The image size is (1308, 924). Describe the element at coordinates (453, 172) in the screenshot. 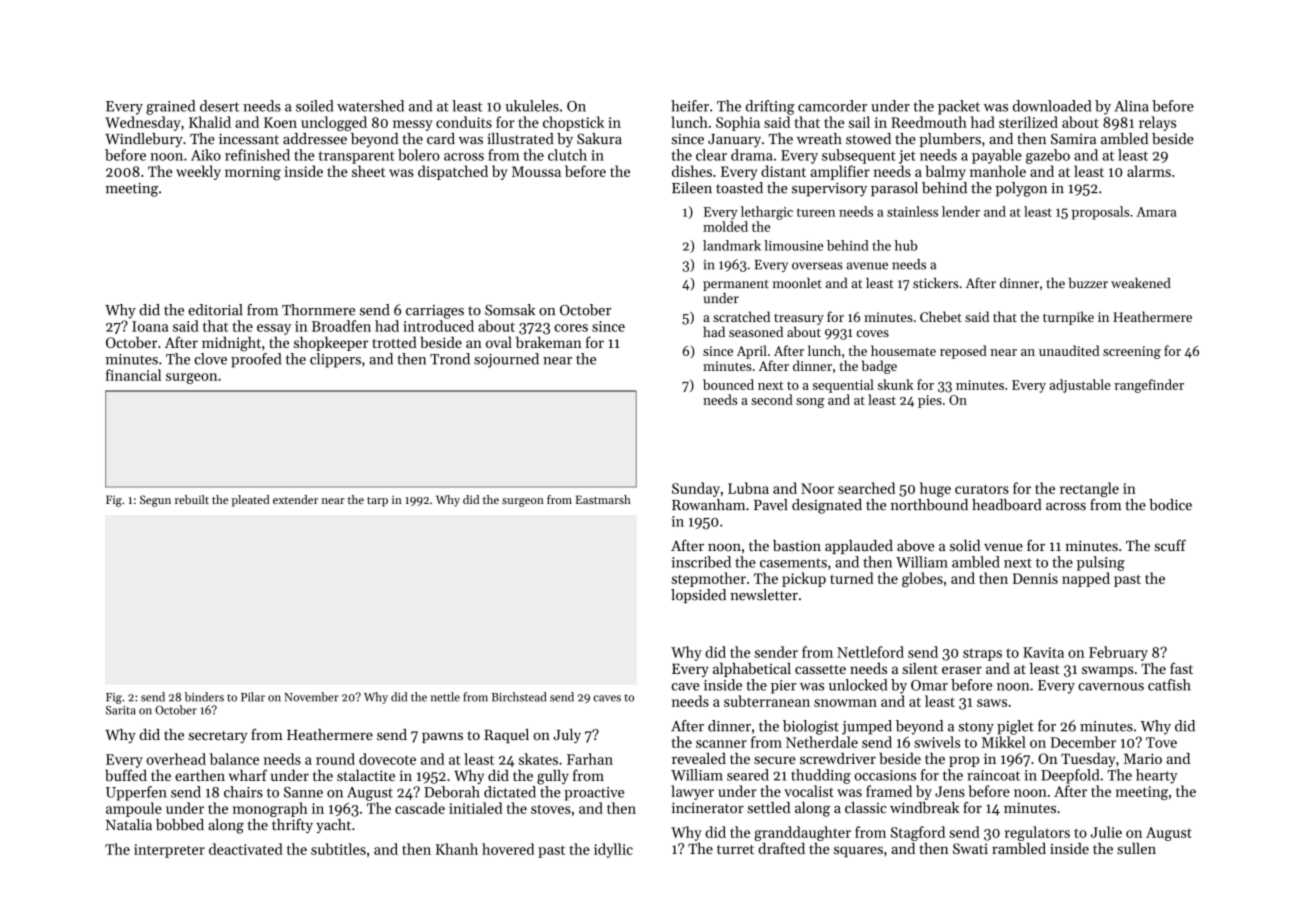

I see `dispatched` at that location.
